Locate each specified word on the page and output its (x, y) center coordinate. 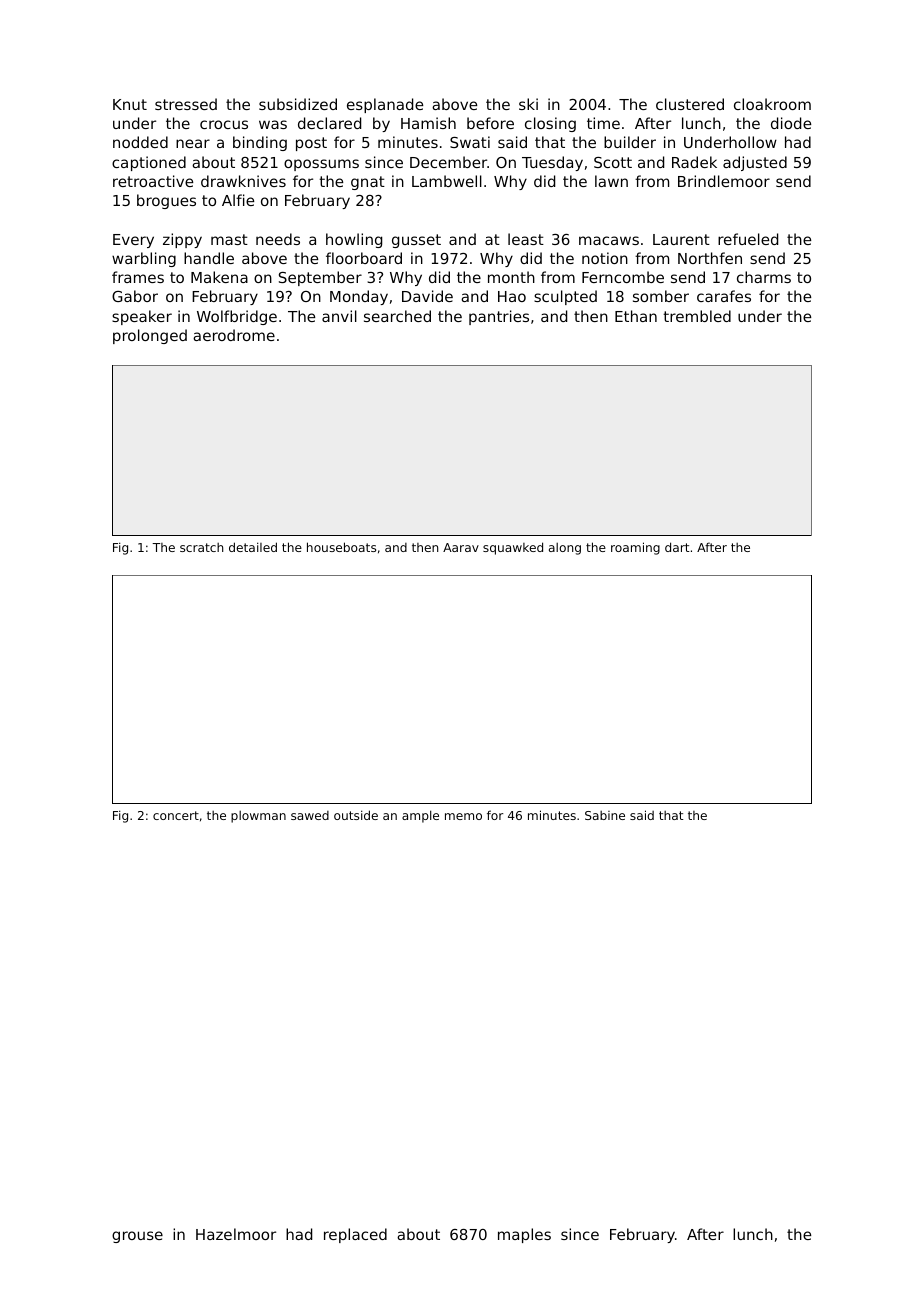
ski (528, 104)
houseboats (341, 547)
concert (176, 815)
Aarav (461, 547)
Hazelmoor (236, 1234)
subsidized (298, 104)
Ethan (636, 316)
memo (463, 816)
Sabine (605, 815)
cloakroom (772, 104)
